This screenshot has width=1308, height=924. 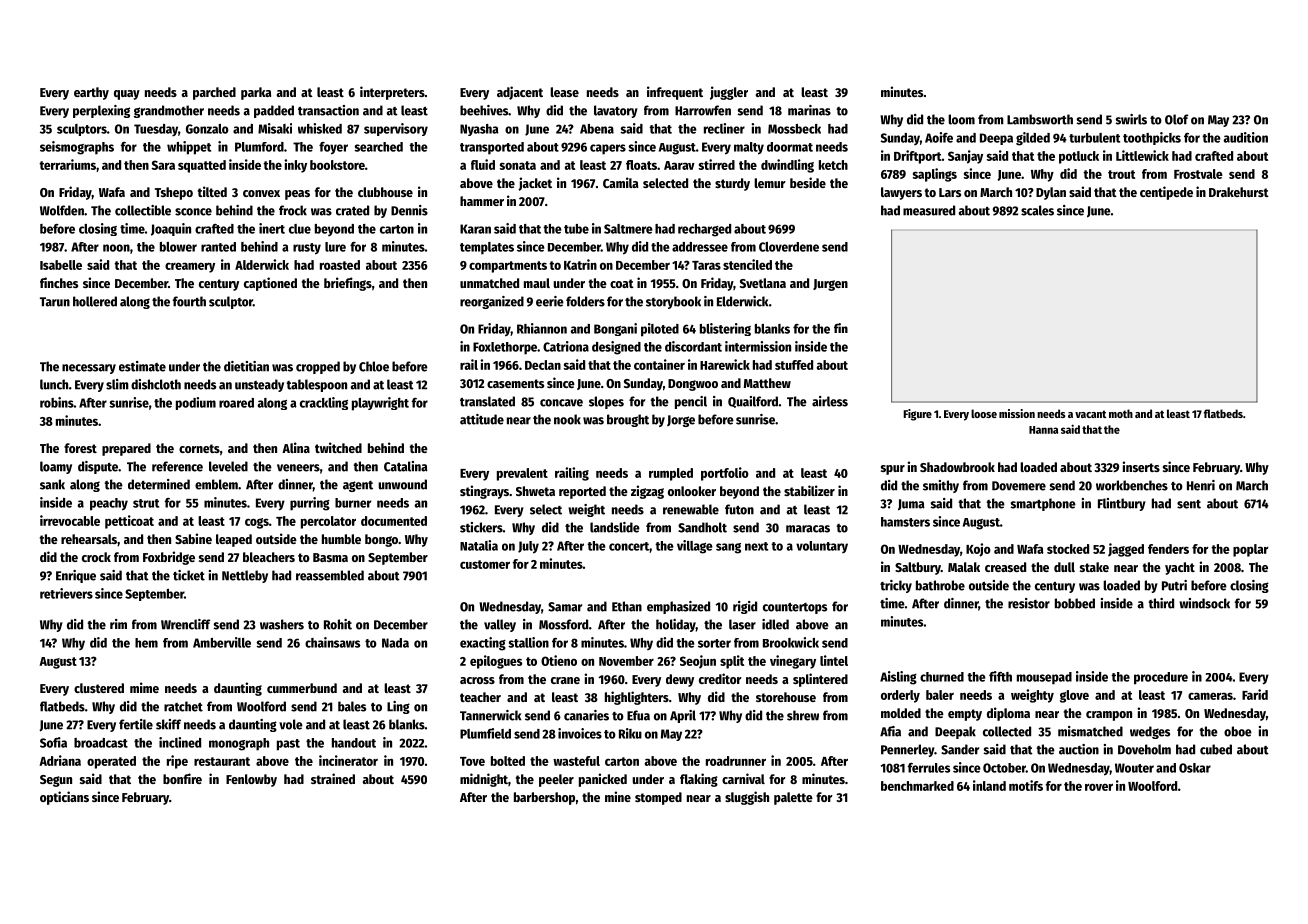 I want to click on Henri, so click(x=1201, y=485).
